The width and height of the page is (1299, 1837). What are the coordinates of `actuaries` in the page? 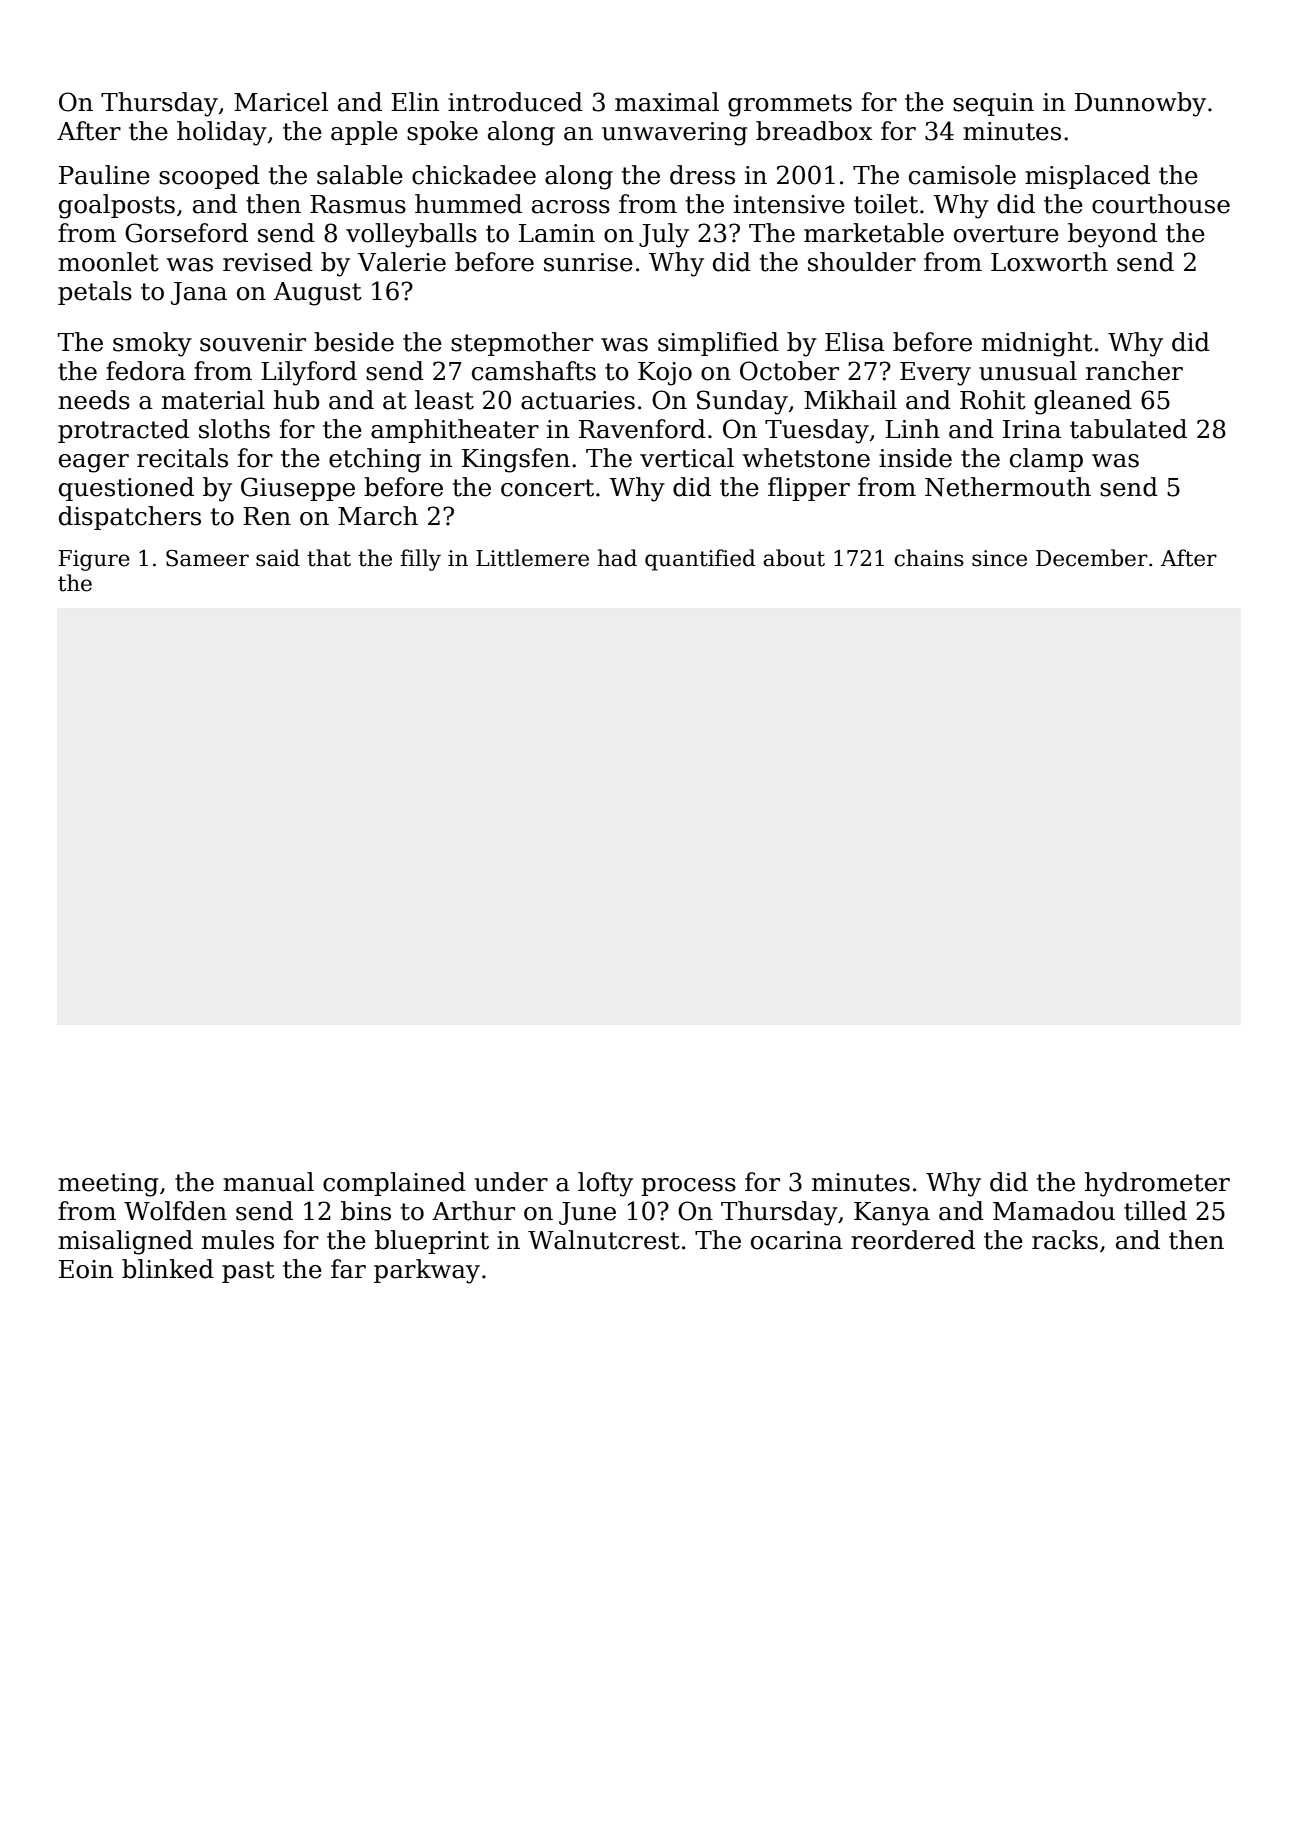 It's located at (578, 400).
